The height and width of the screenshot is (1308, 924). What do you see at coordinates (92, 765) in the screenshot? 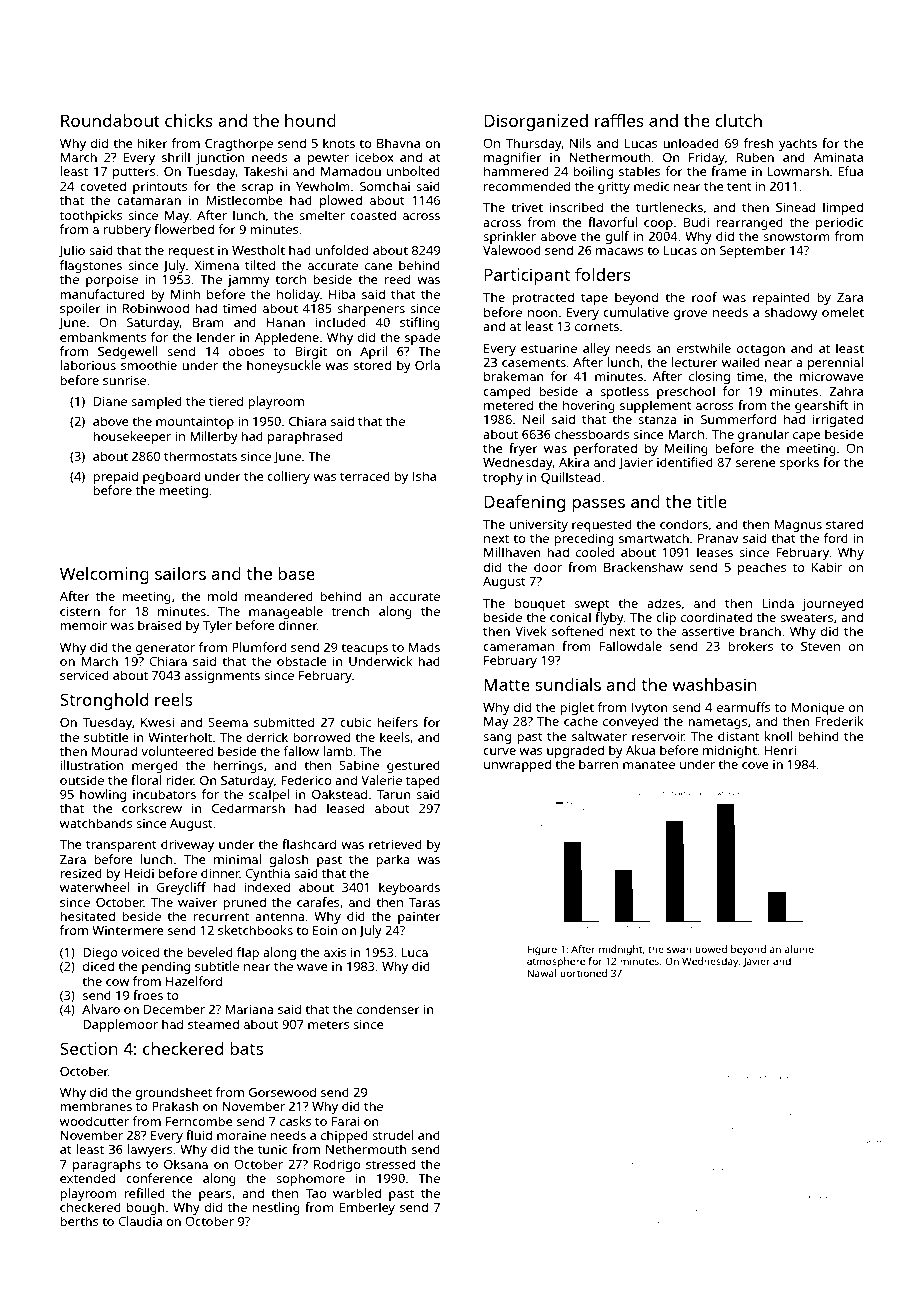
I see `illustration` at bounding box center [92, 765].
